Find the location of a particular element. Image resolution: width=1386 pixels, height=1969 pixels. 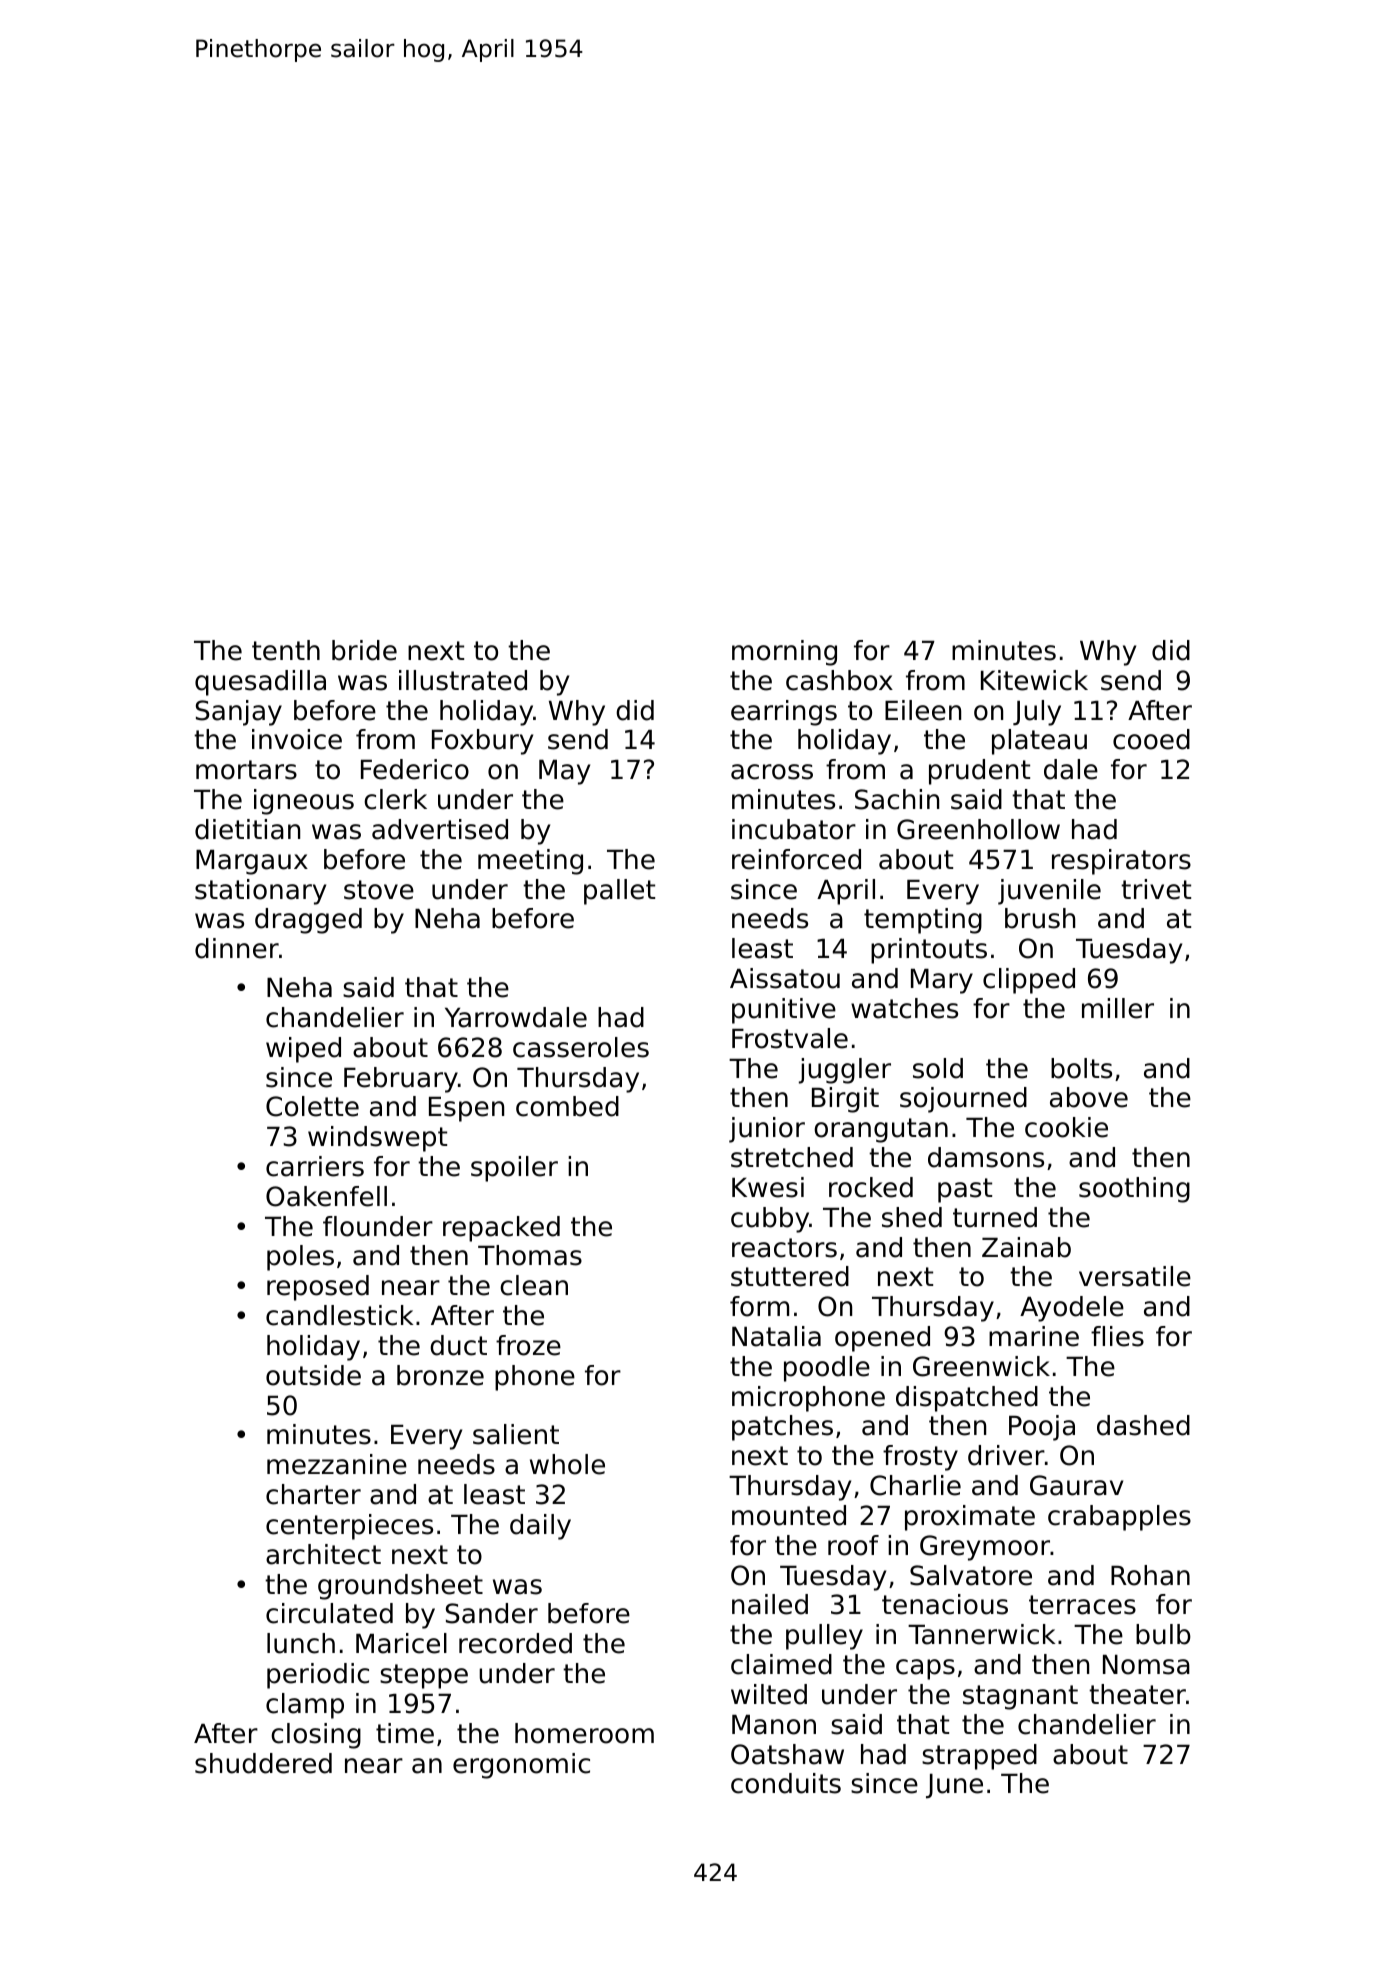

Oakenfell is located at coordinates (326, 1196).
